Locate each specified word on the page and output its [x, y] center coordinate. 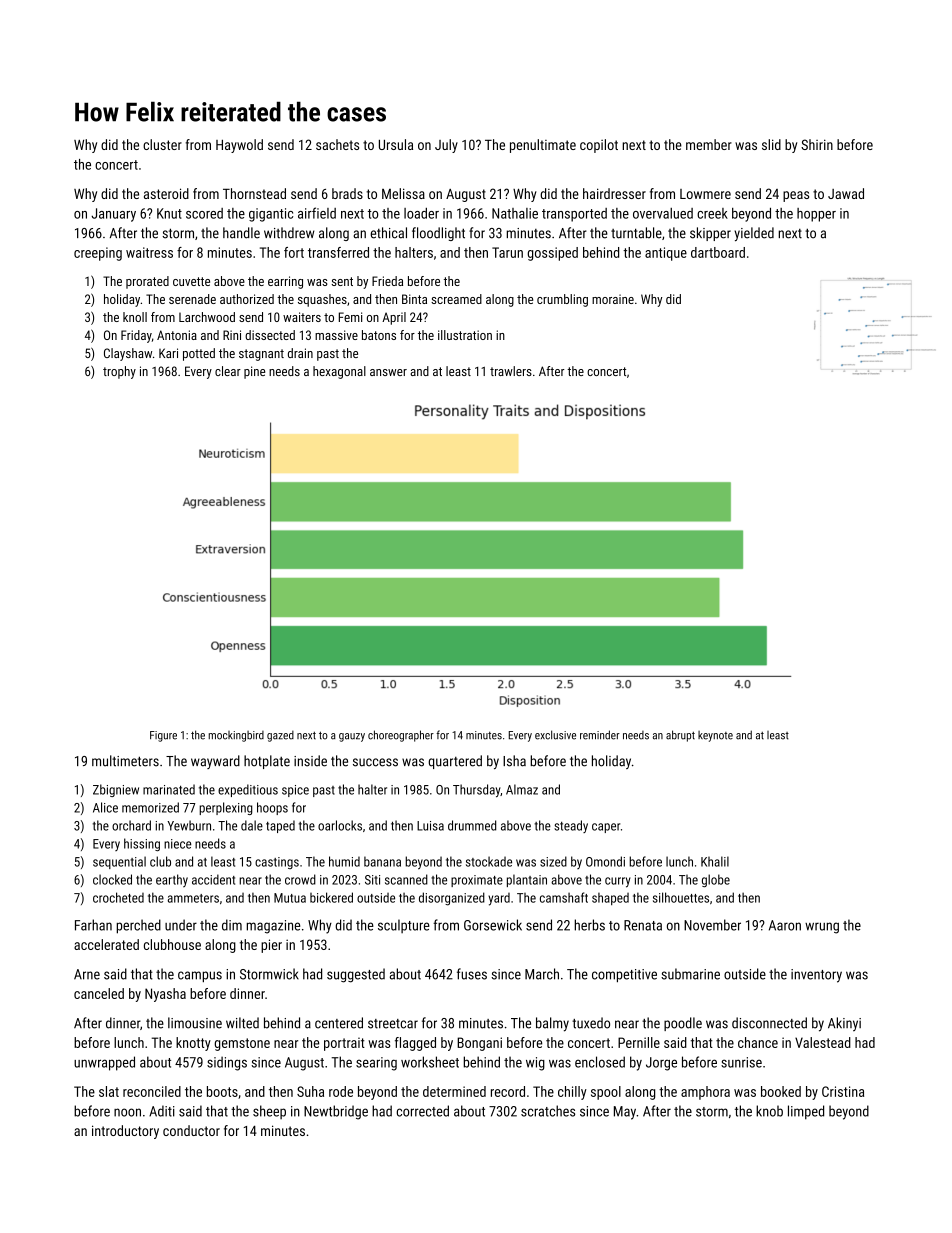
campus [200, 976]
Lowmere [705, 194]
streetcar [393, 1024]
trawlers [511, 371]
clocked [112, 879]
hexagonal [339, 372]
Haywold [239, 146]
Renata [643, 925]
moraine [613, 299]
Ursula [396, 144]
